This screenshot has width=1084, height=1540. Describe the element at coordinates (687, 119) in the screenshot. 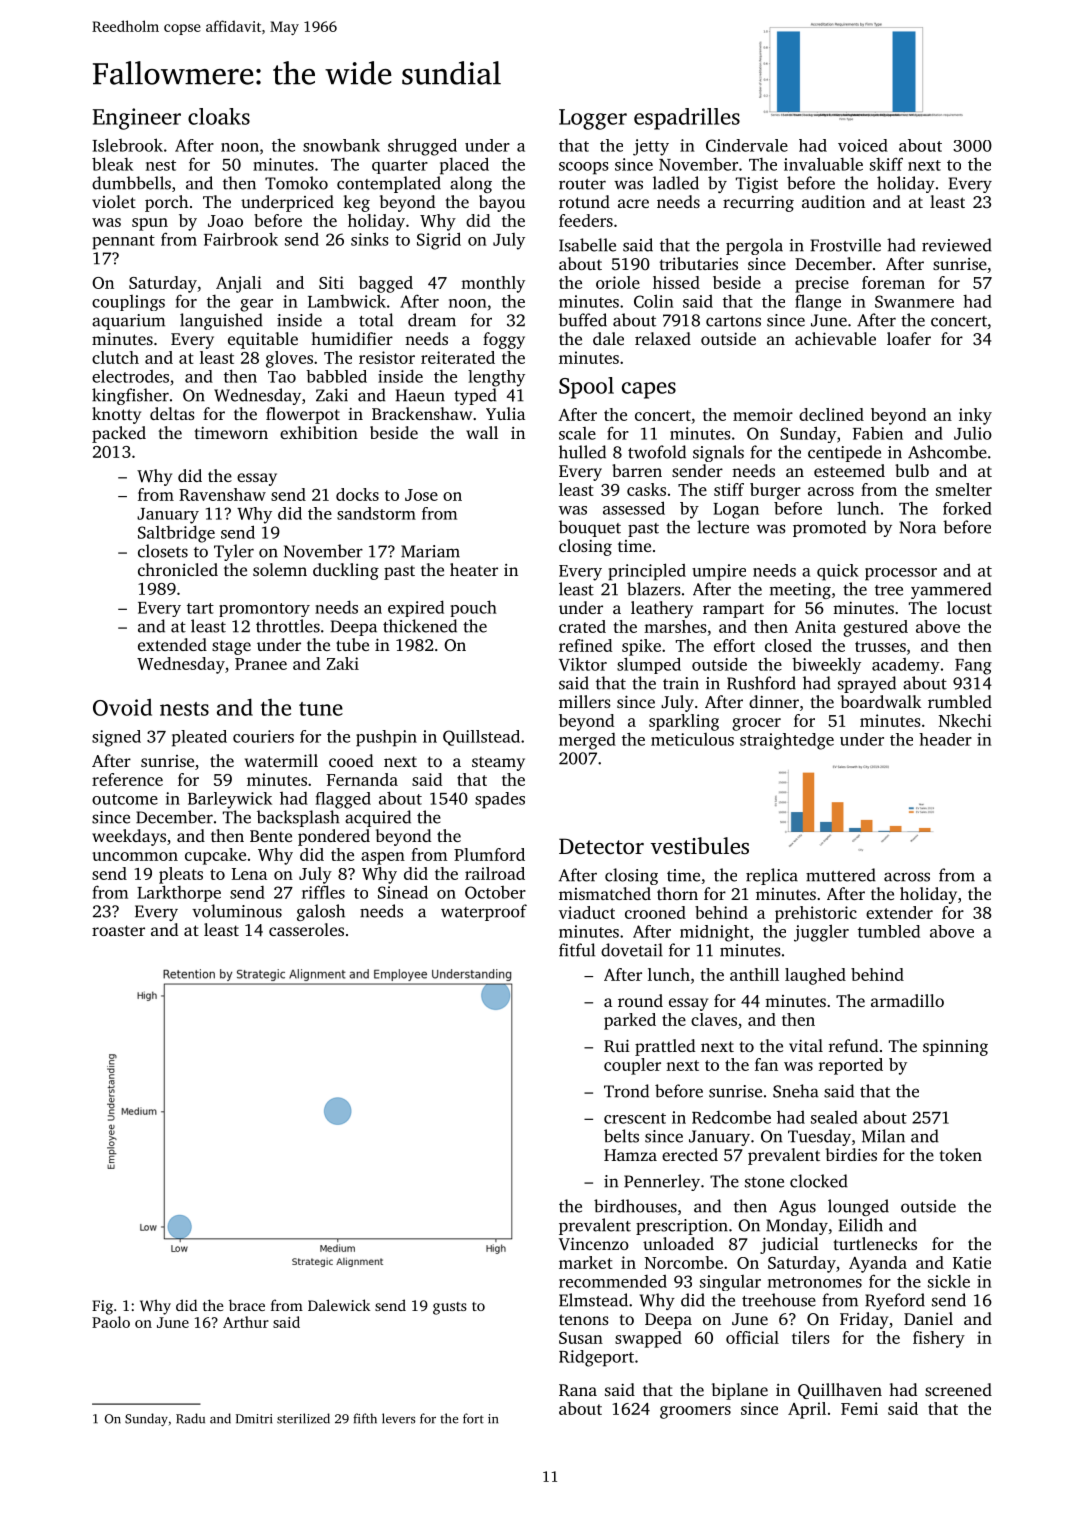

I see `espadrilles` at that location.
